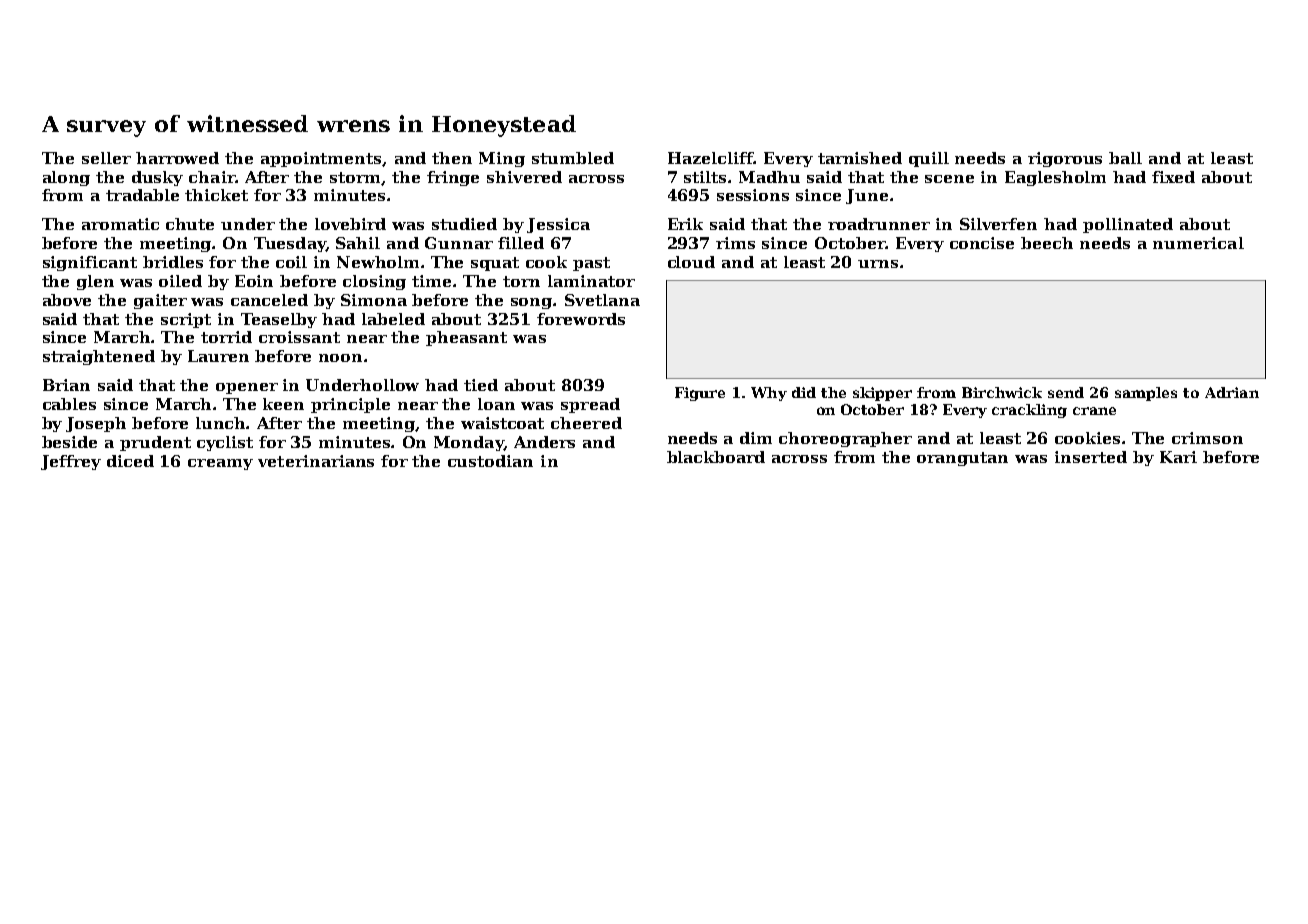 The width and height of the image is (1308, 924). Describe the element at coordinates (96, 424) in the image. I see `Joseph` at that location.
